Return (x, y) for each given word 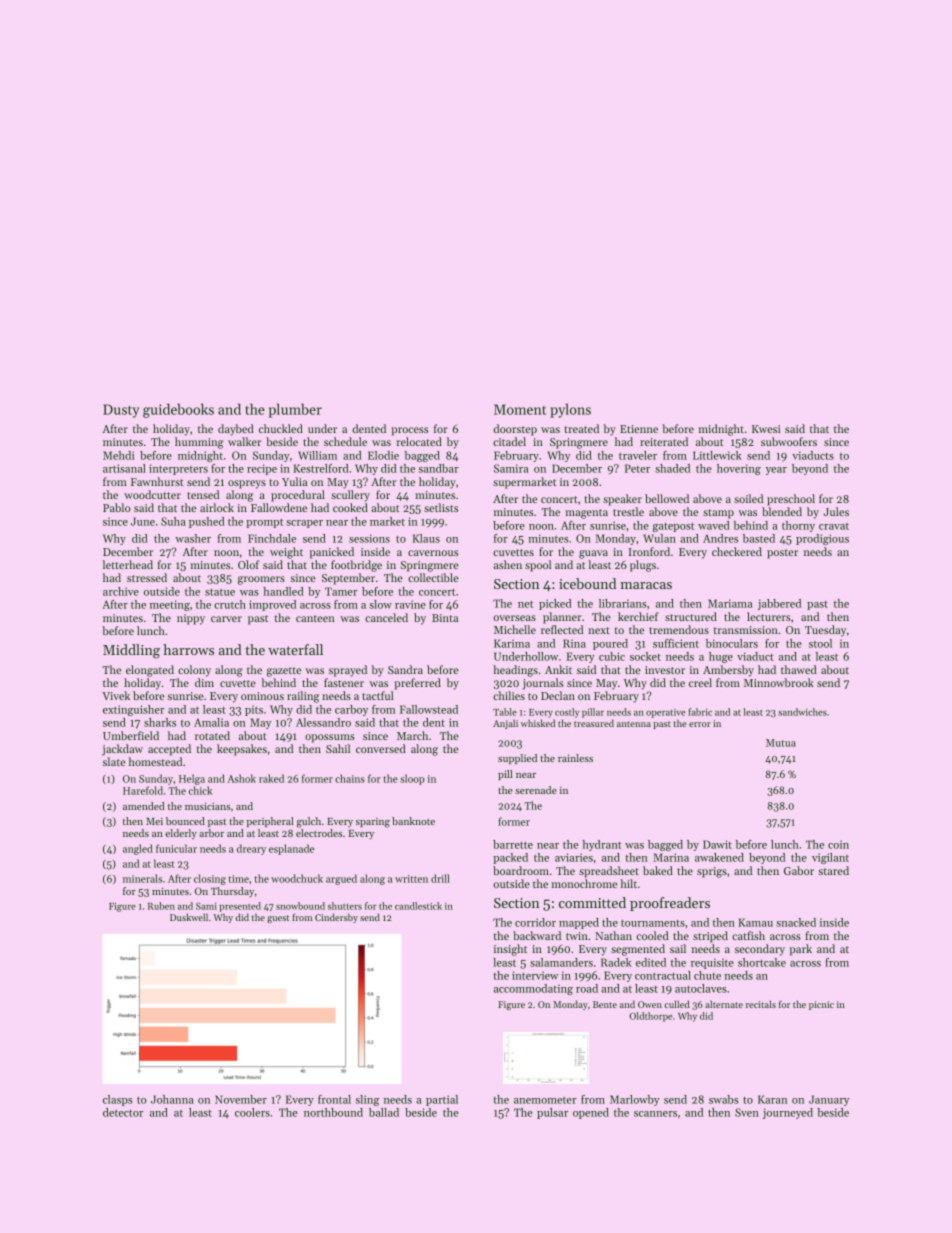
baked (658, 870)
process (409, 431)
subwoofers (789, 441)
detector (123, 1112)
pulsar (552, 1113)
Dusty (121, 411)
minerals (142, 878)
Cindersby (336, 918)
